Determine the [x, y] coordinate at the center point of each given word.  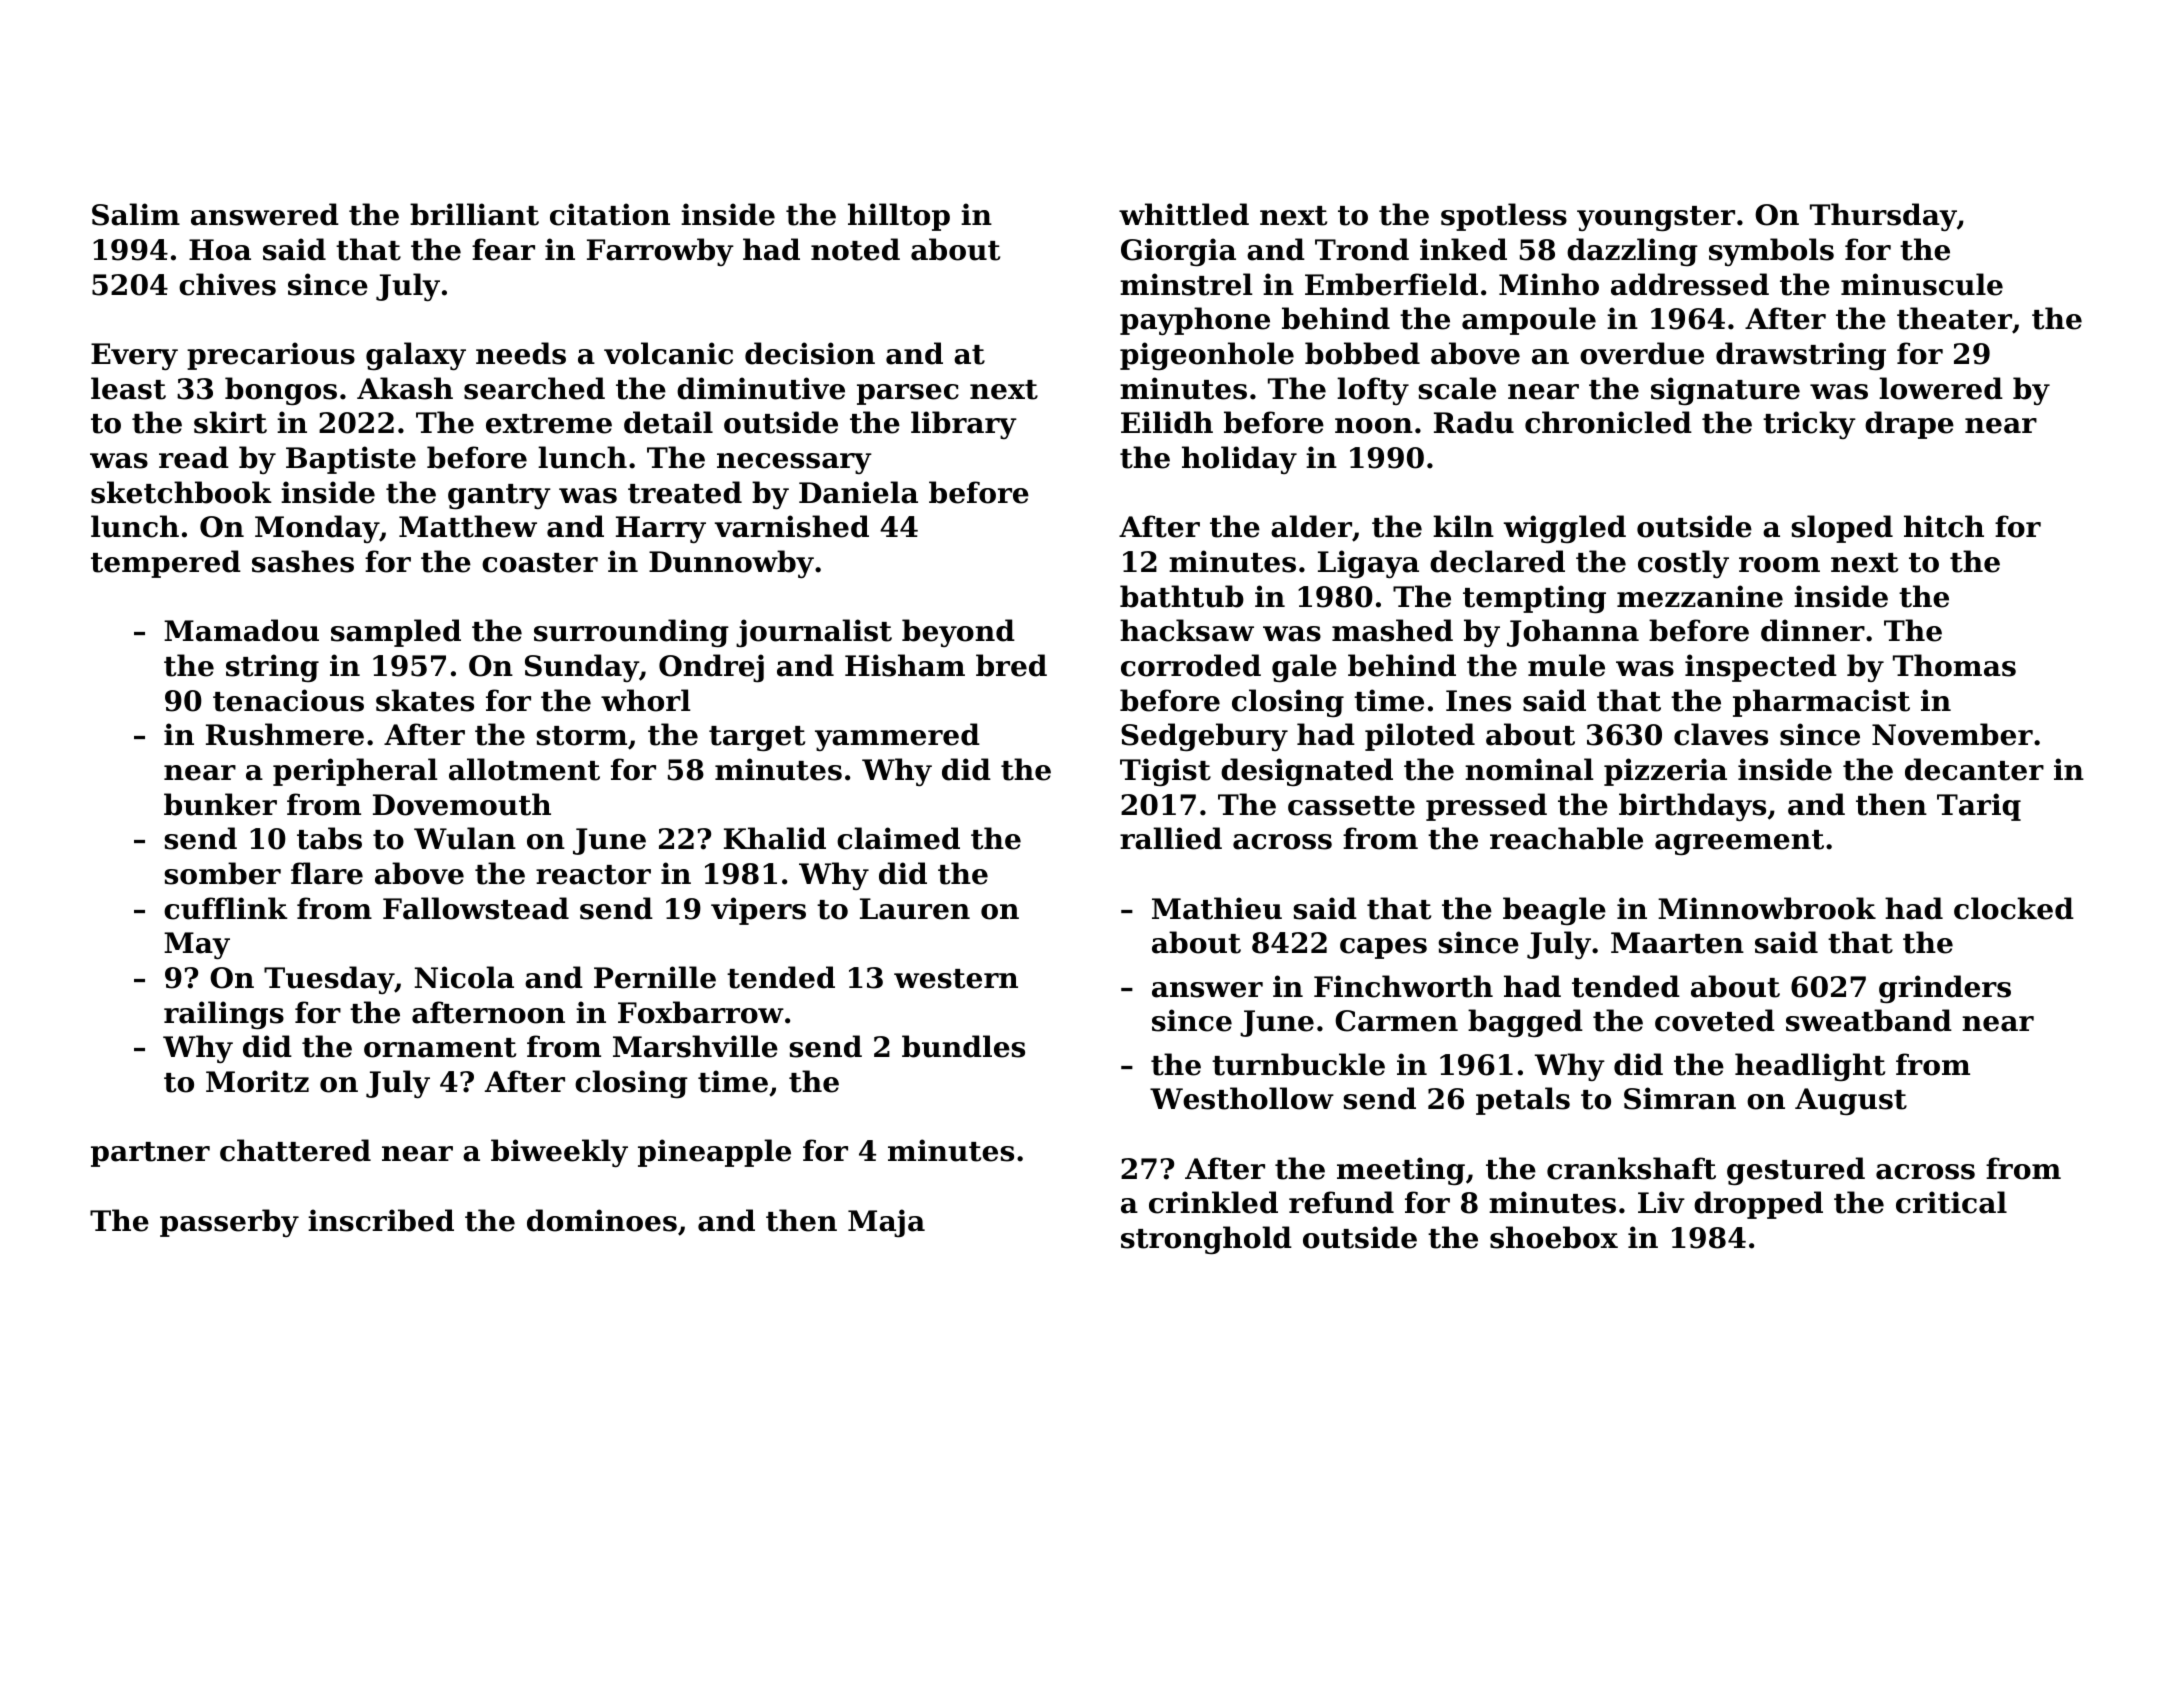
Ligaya [1368, 564]
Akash [405, 388]
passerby [229, 1223]
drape [1909, 425]
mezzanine [1700, 596]
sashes [303, 561]
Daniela [858, 492]
